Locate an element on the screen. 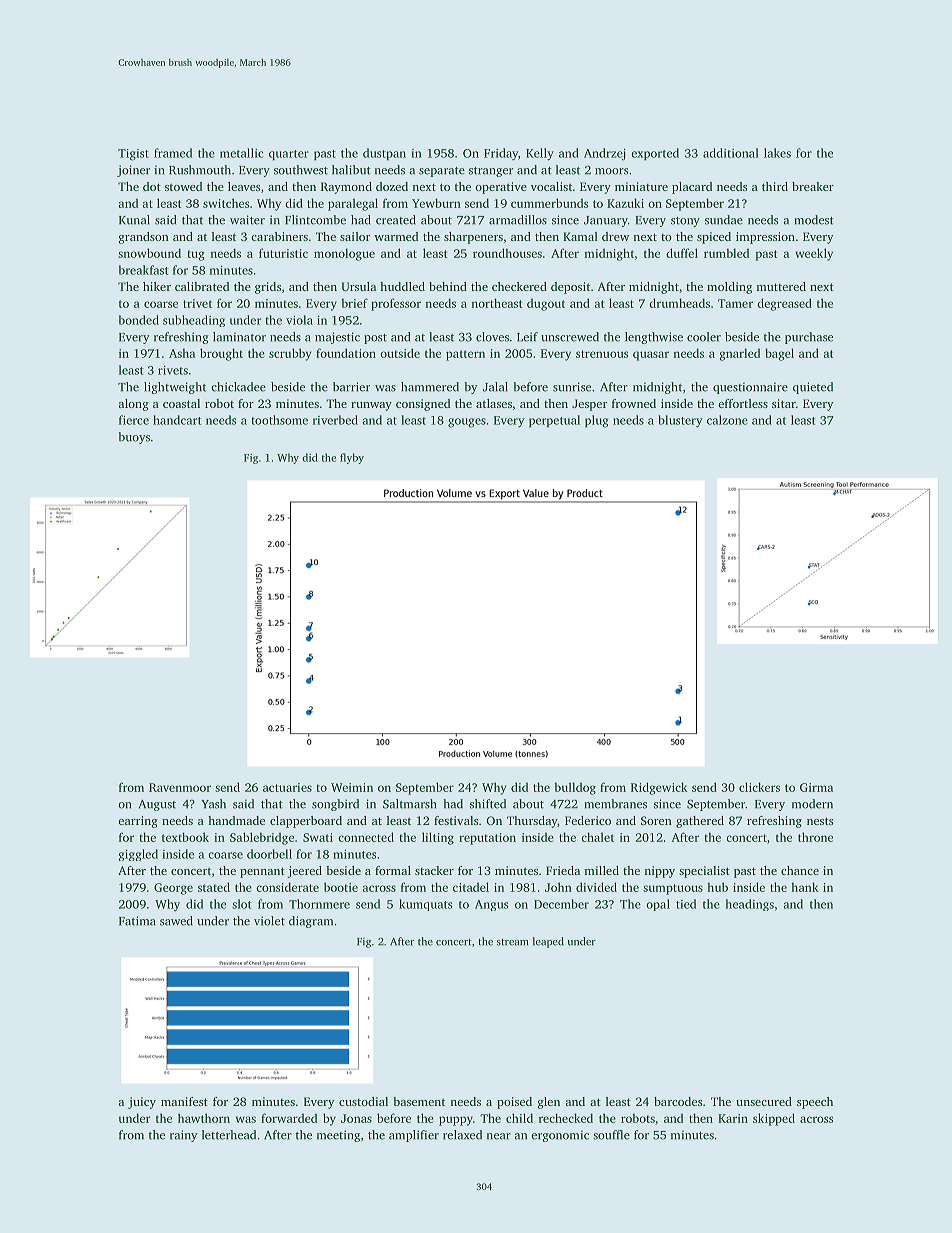 The image size is (952, 1233). dustpan is located at coordinates (384, 154).
